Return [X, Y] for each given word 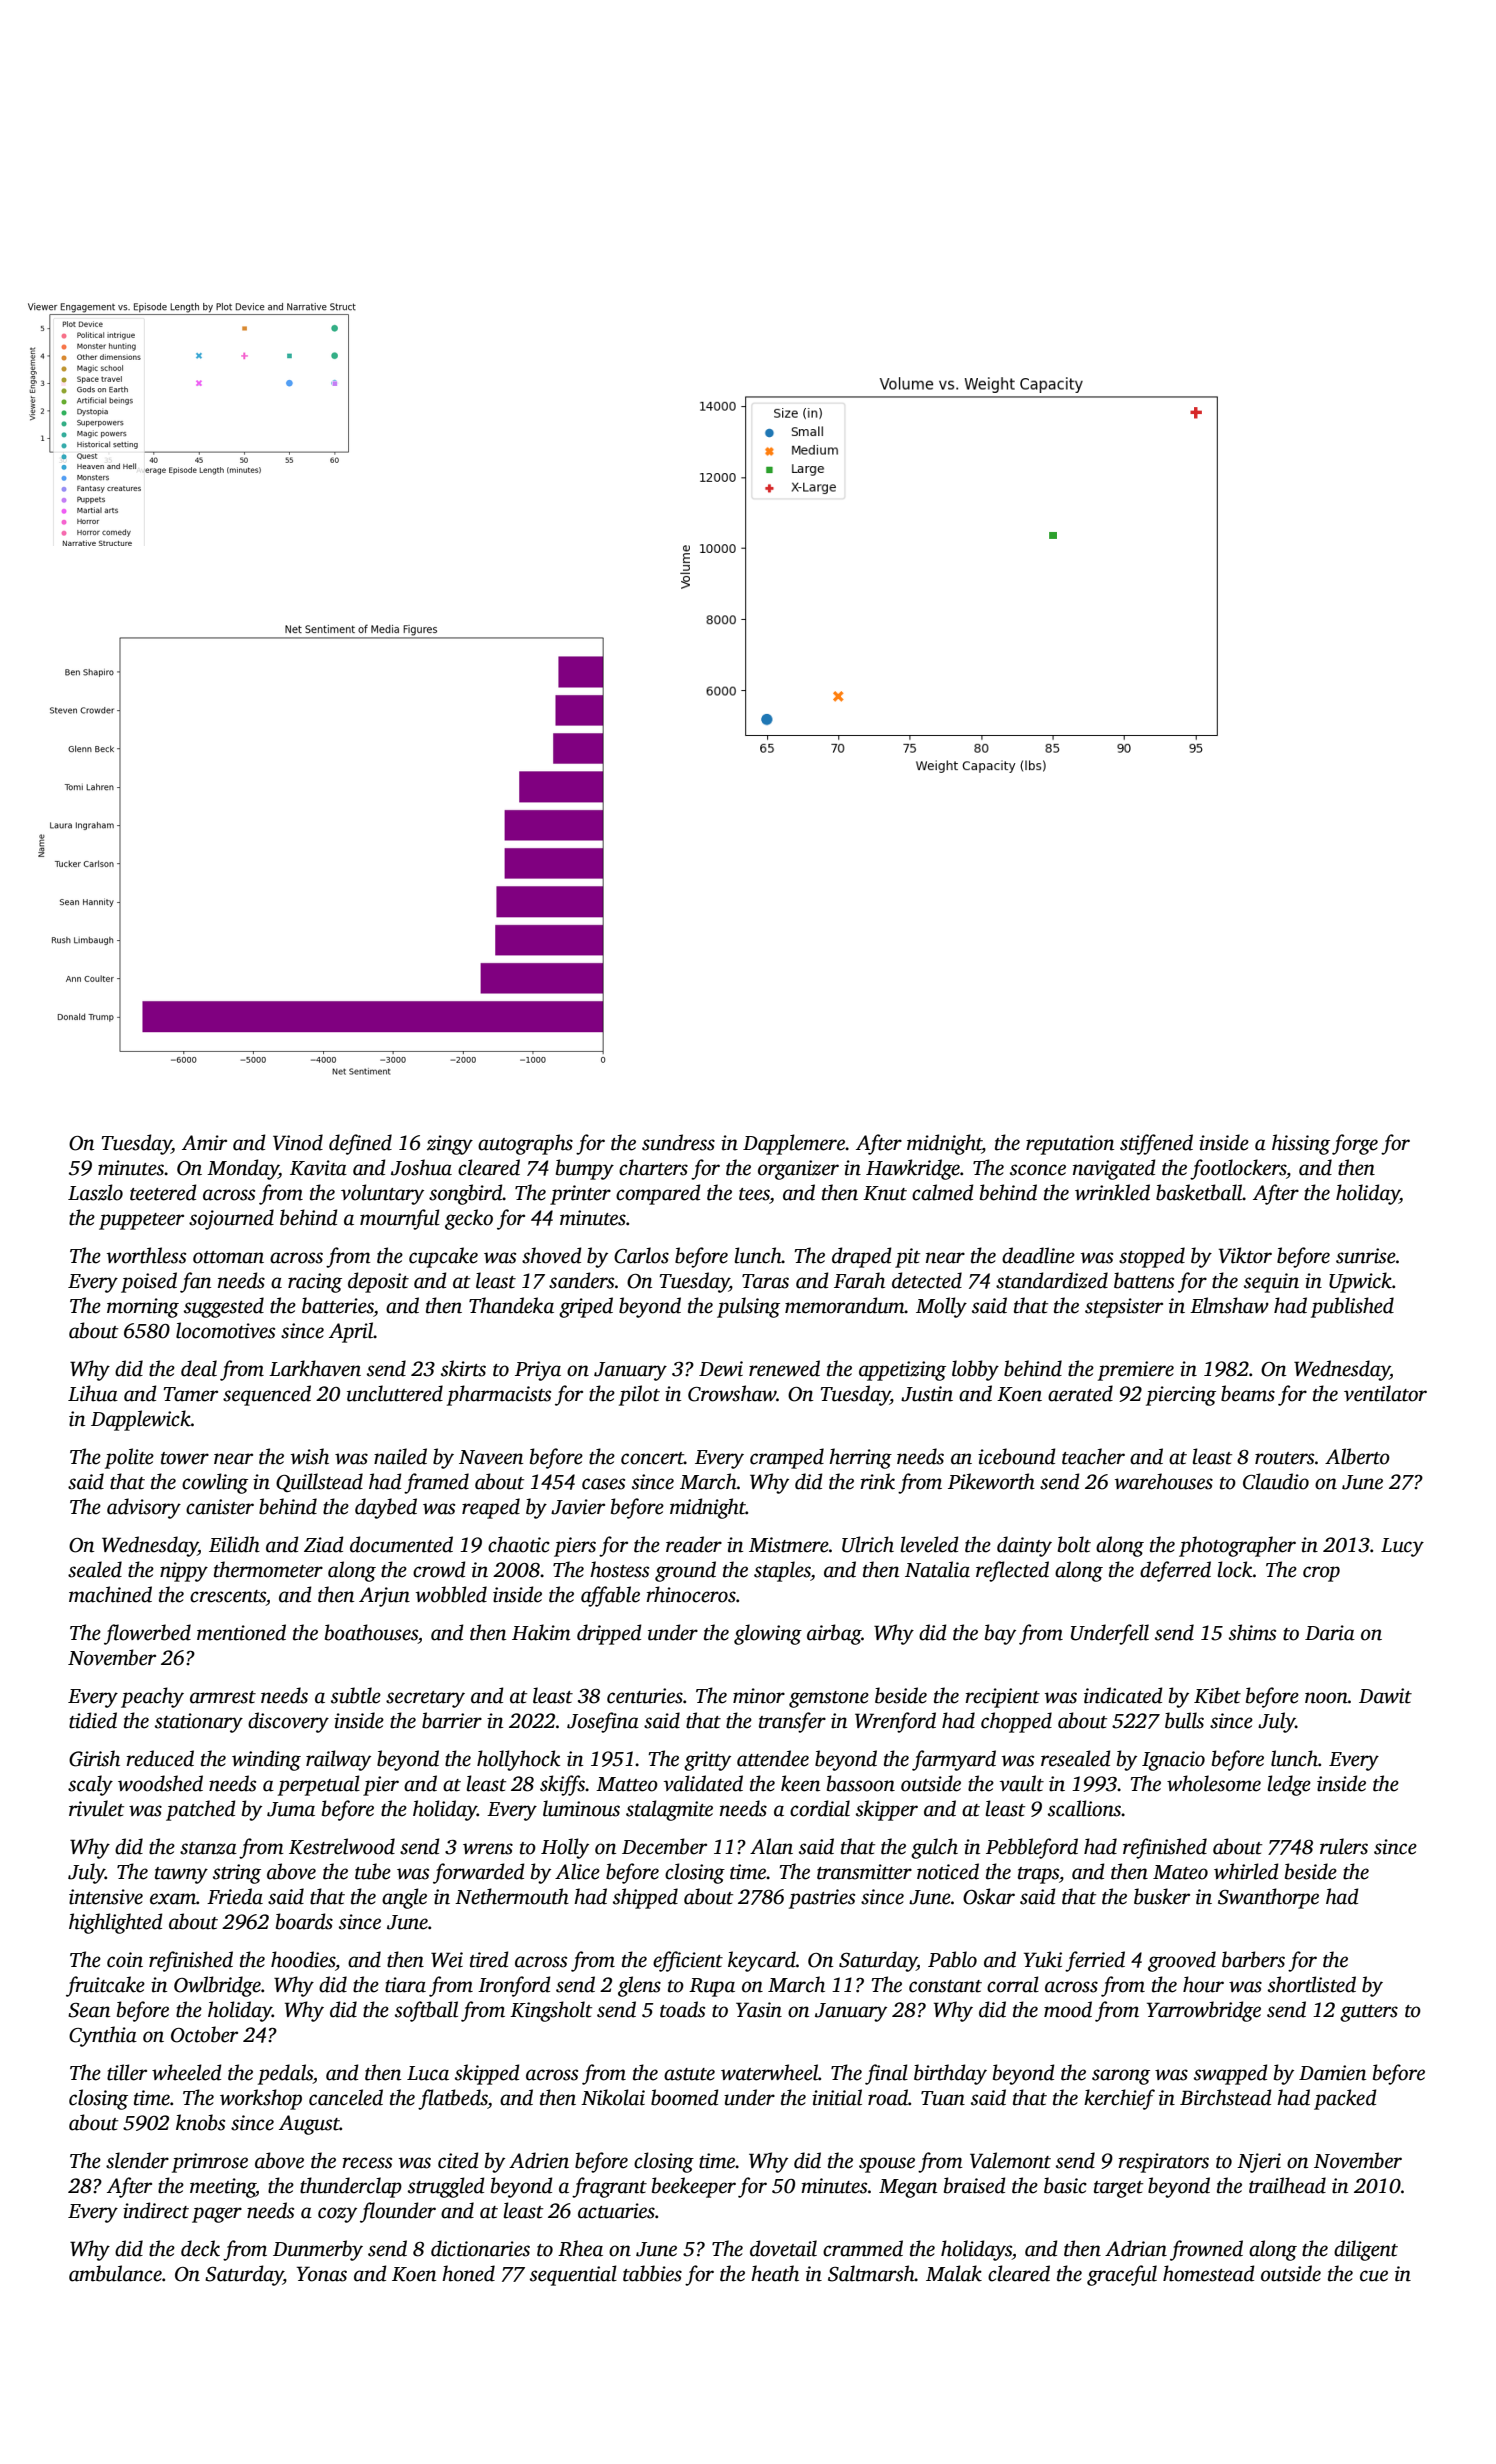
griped [586, 1307]
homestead [1209, 2273]
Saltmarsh [871, 2273]
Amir [204, 1143]
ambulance [115, 2273]
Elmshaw [1229, 1305]
